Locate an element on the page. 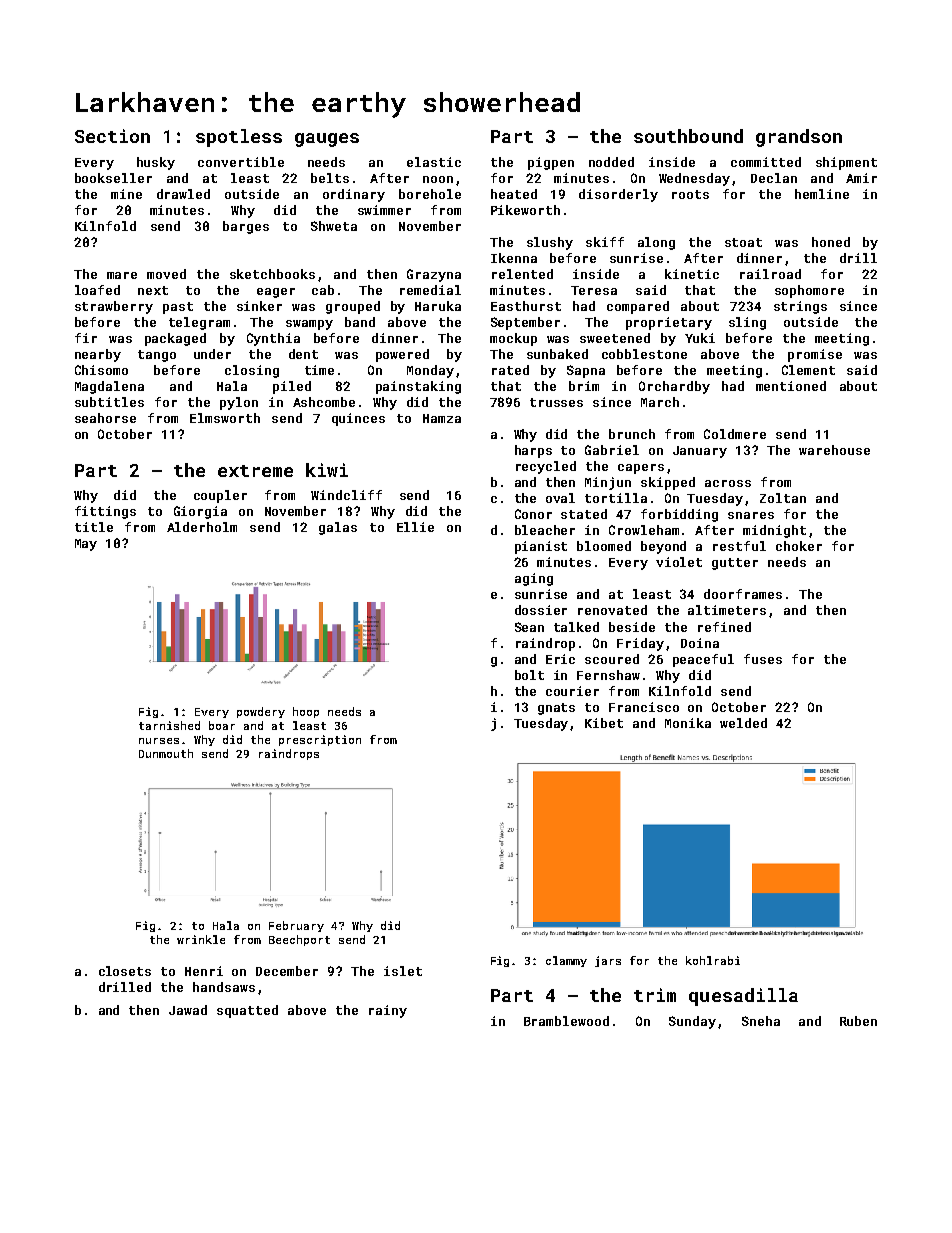 The height and width of the image is (1233, 952). Amir is located at coordinates (861, 178).
